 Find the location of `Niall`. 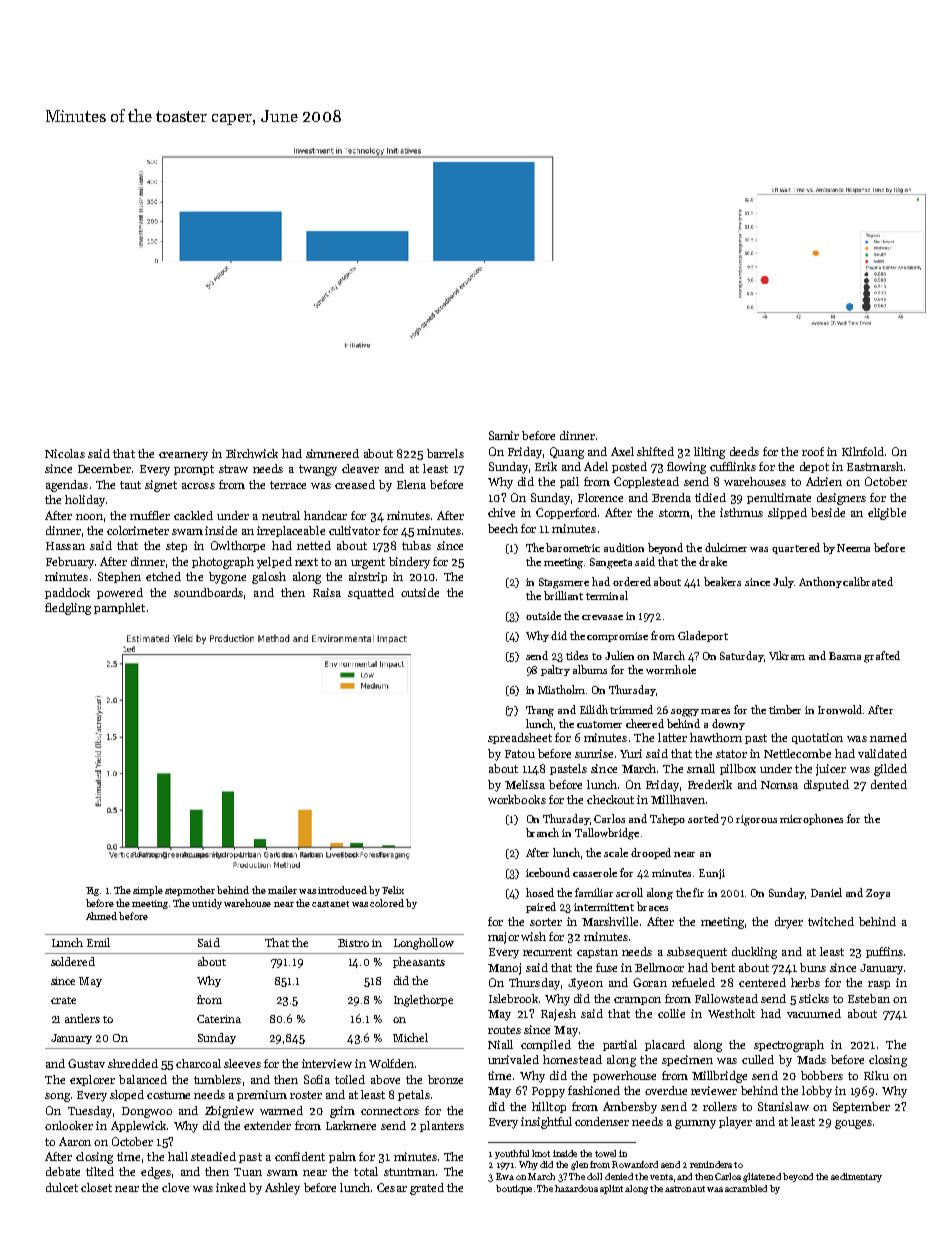

Niall is located at coordinates (500, 1044).
